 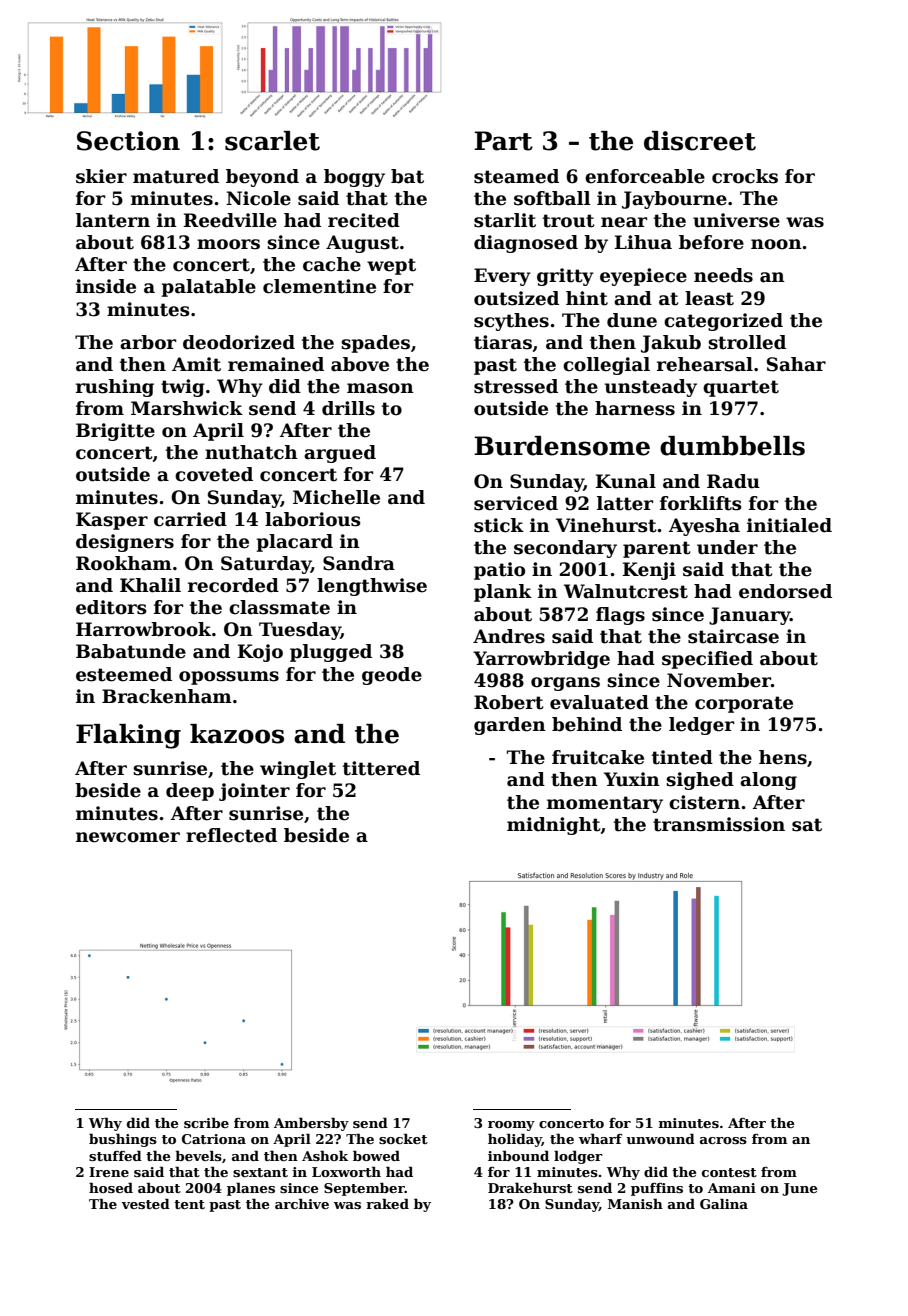 I want to click on Ambersby, so click(x=311, y=1124).
